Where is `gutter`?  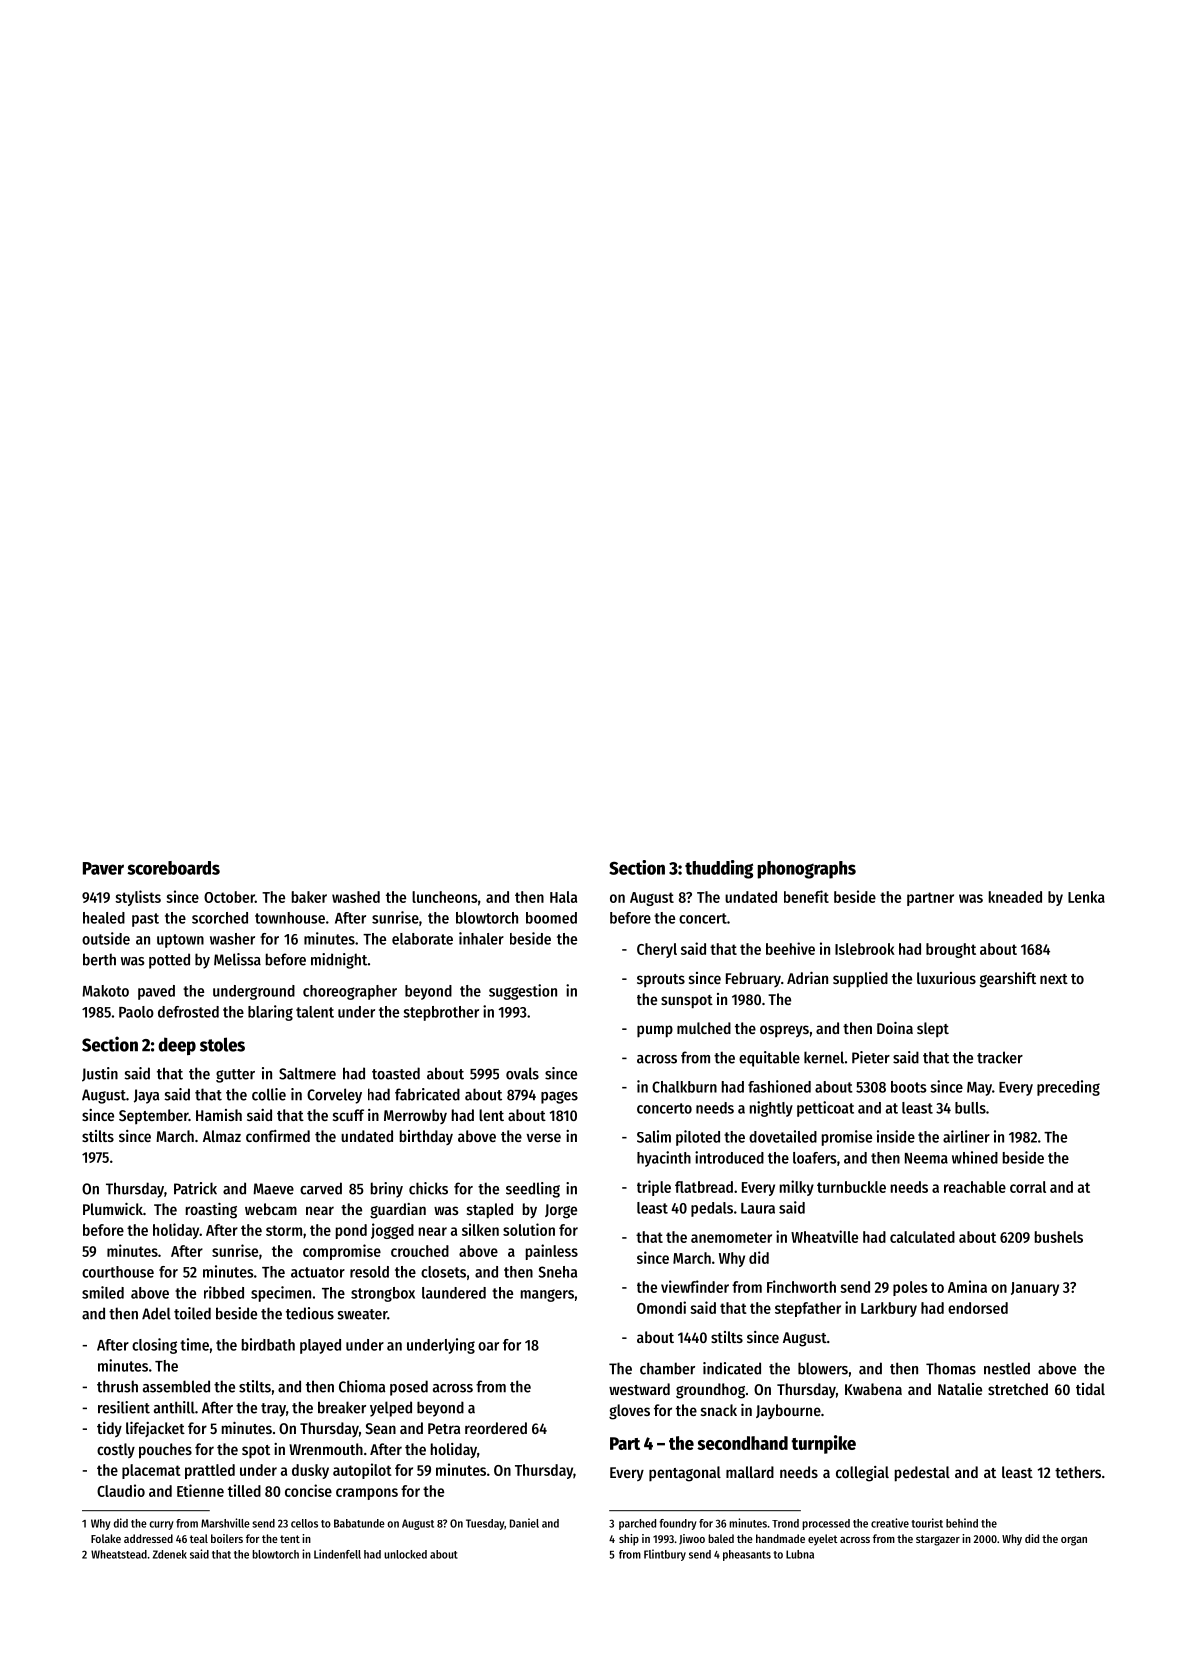
gutter is located at coordinates (235, 1076).
